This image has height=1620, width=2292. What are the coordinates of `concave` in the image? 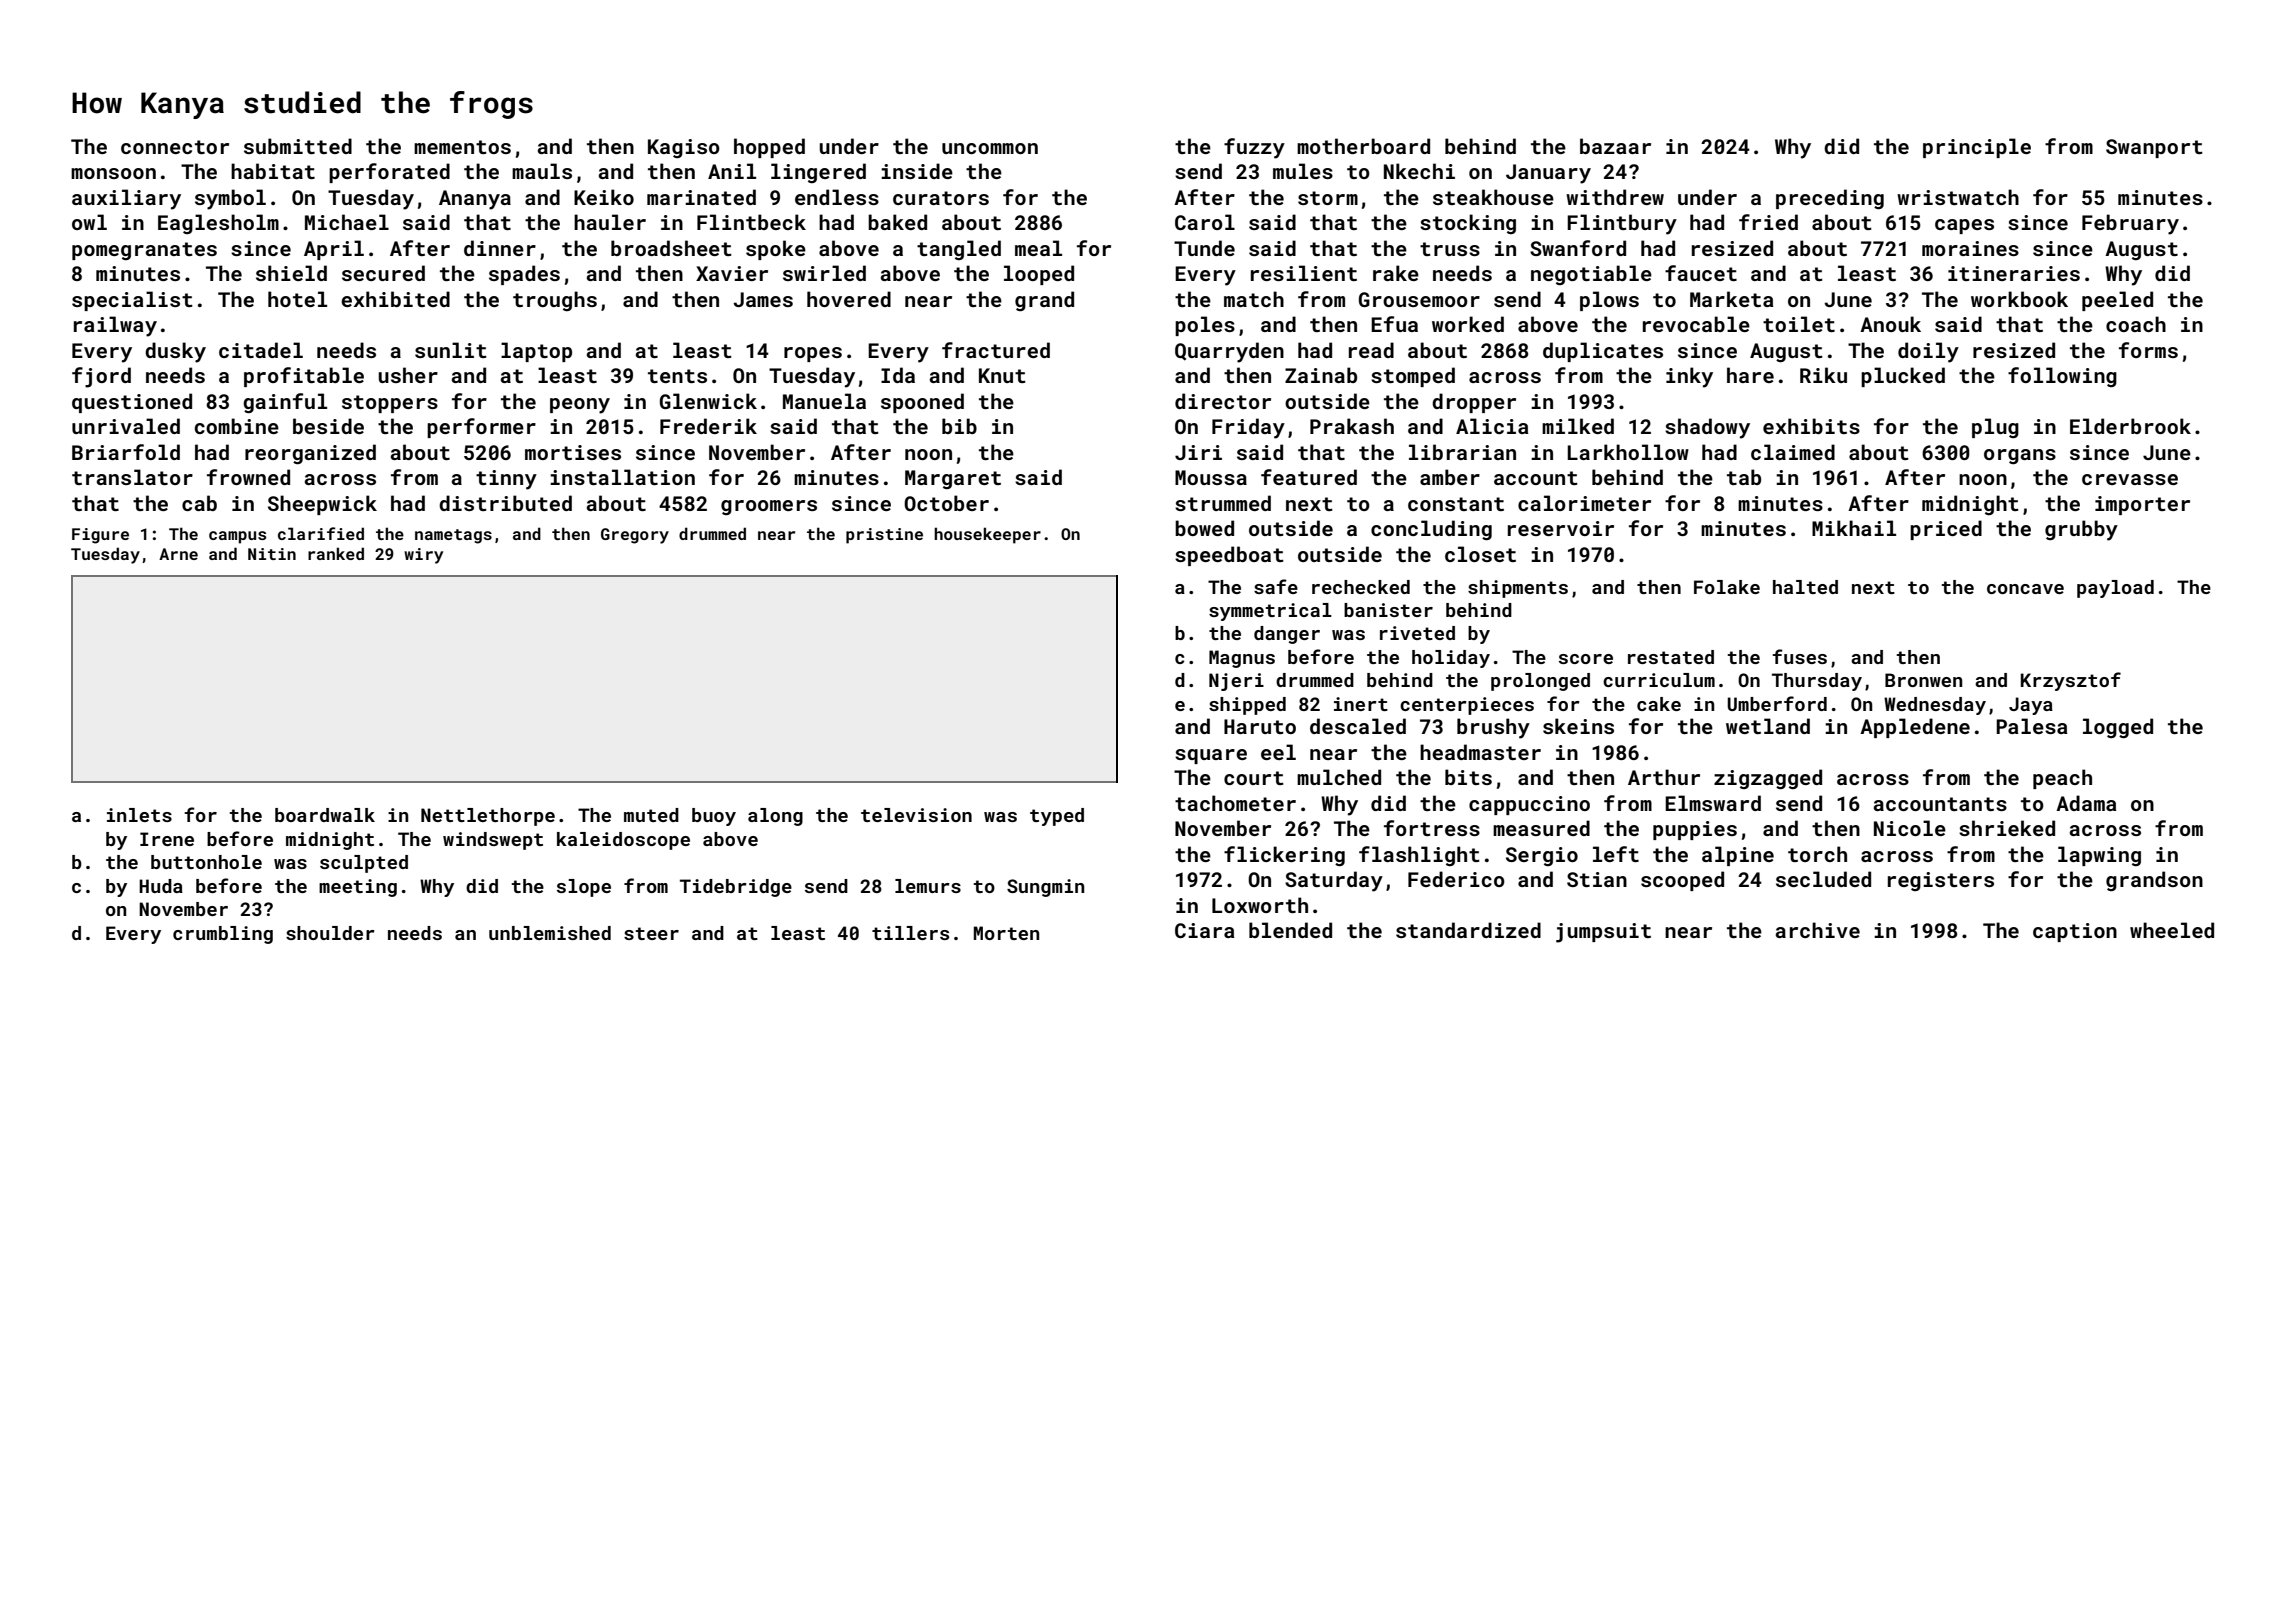 It's located at (2025, 589).
